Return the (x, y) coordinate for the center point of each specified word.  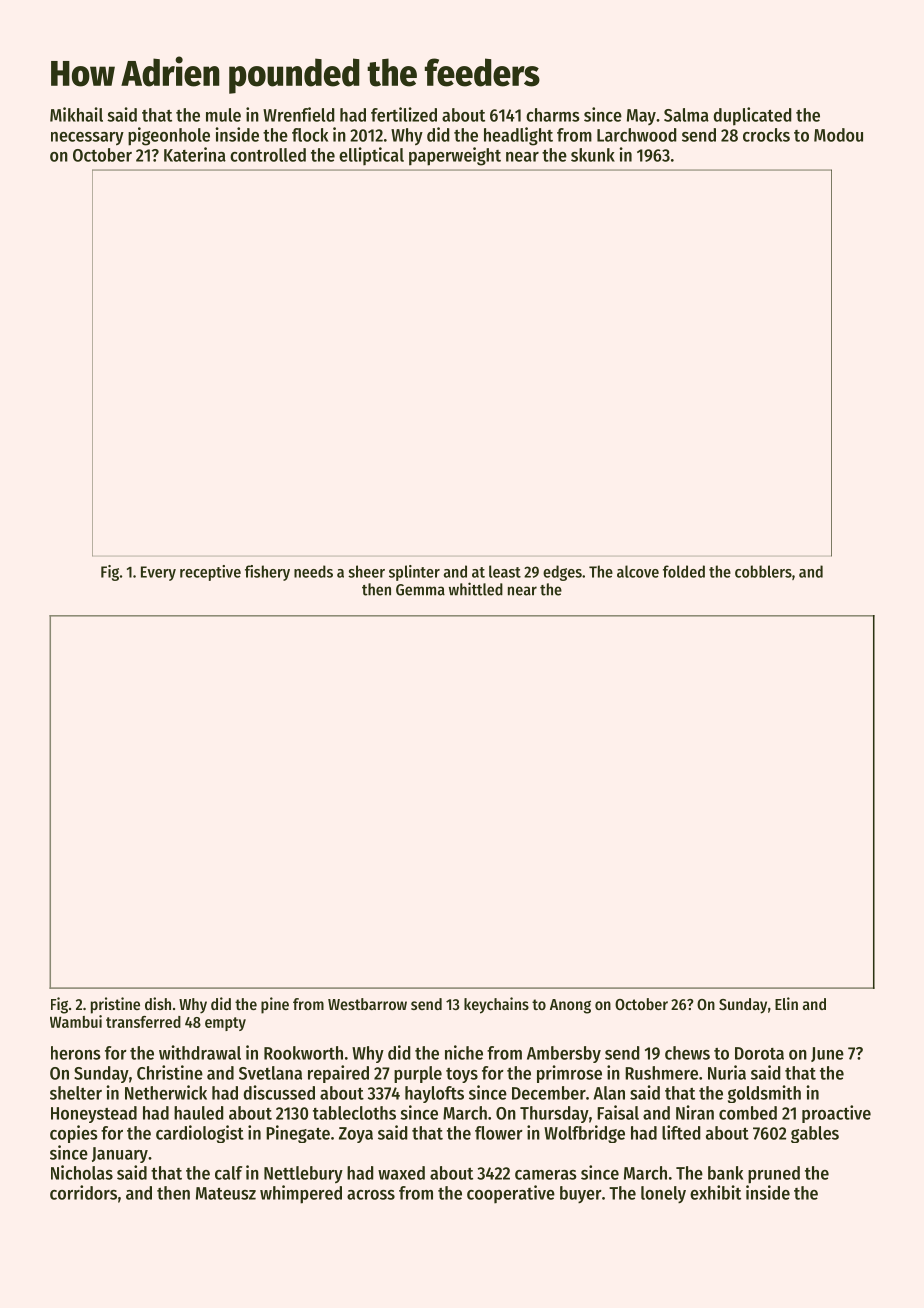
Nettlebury (303, 1175)
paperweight (455, 156)
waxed (401, 1173)
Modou (838, 135)
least (505, 571)
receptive (210, 573)
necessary (87, 139)
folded (684, 571)
